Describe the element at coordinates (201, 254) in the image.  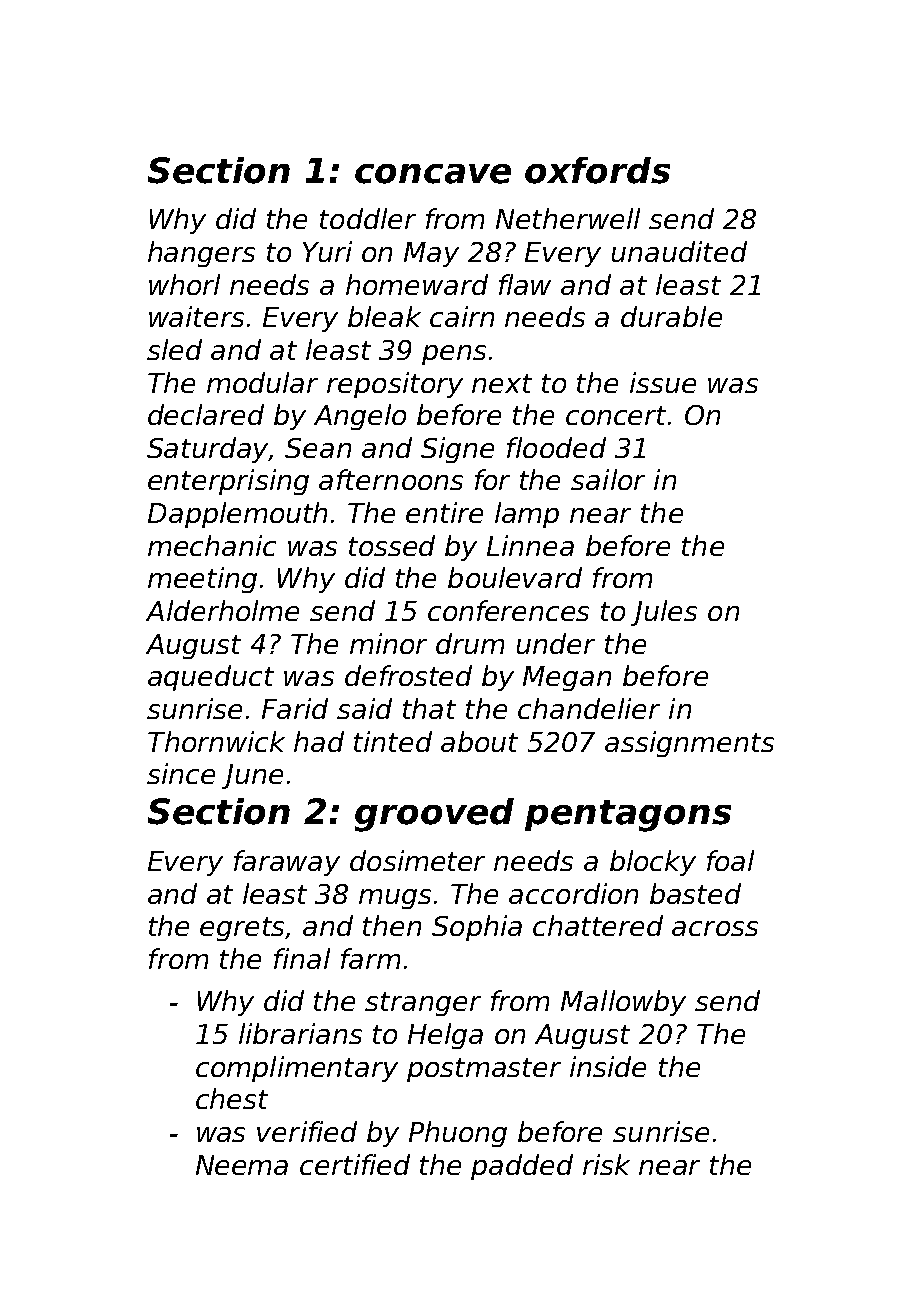
I see `hangers` at that location.
